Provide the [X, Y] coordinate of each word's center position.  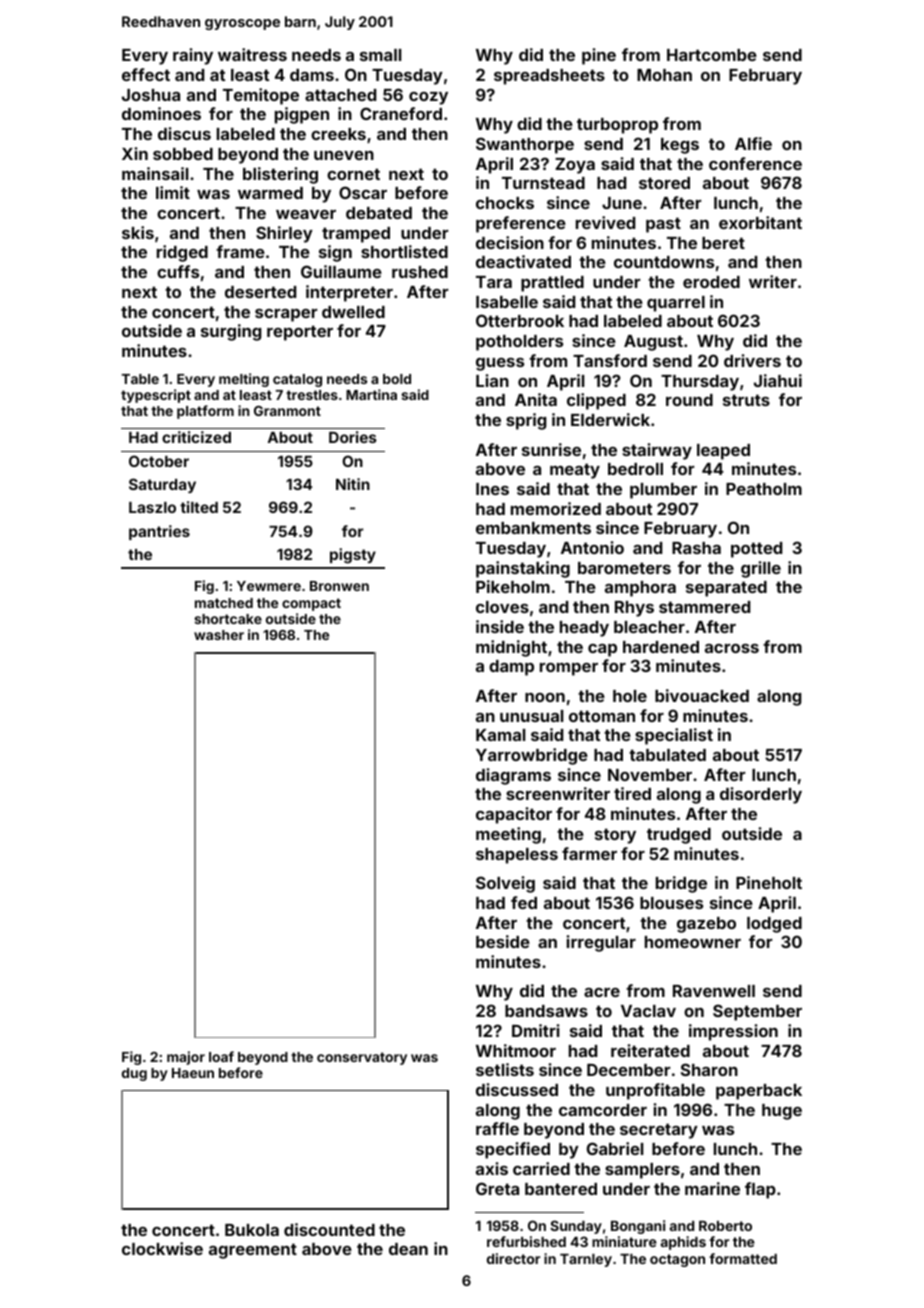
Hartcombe [712, 55]
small [380, 55]
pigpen [302, 115]
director [513, 1258]
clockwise [162, 1248]
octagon [677, 1260]
